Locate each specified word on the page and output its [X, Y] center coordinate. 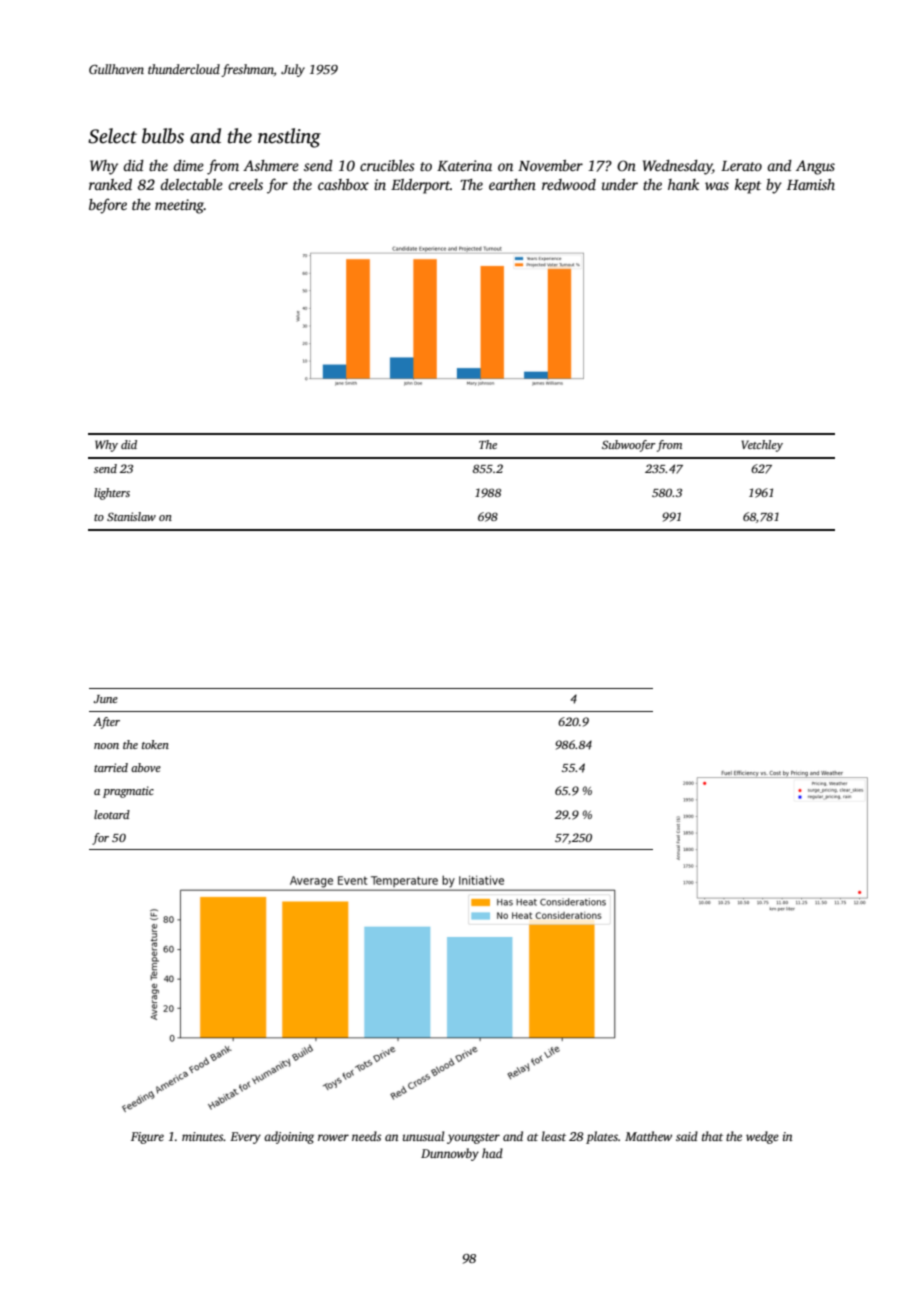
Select [112, 136]
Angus [815, 167]
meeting [179, 206]
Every [245, 1138]
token [155, 744]
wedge [762, 1137]
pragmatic [128, 792]
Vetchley [762, 446]
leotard [112, 814]
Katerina [464, 165]
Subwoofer [629, 446]
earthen [512, 184]
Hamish [811, 184]
